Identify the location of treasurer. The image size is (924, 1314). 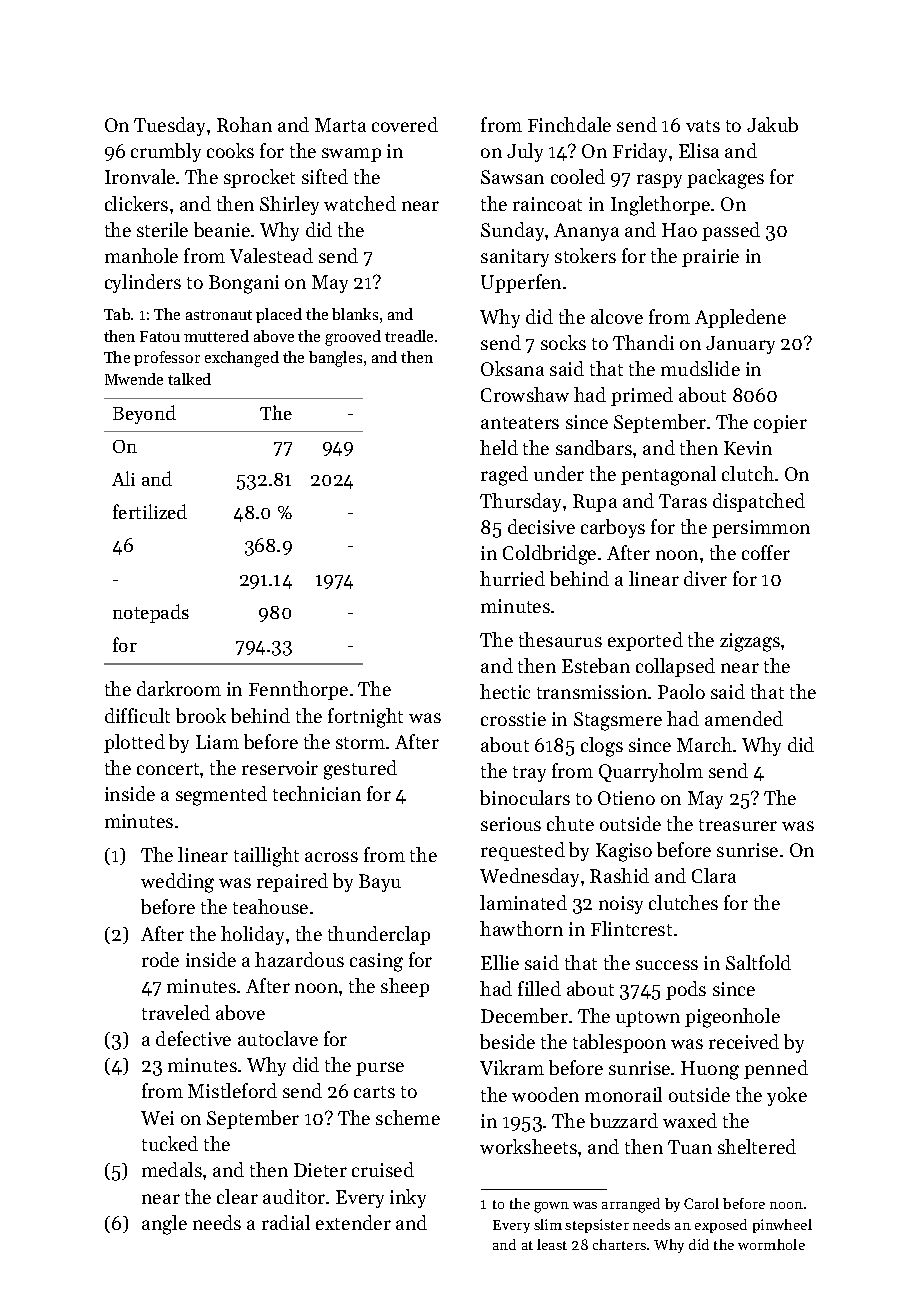
(738, 825).
